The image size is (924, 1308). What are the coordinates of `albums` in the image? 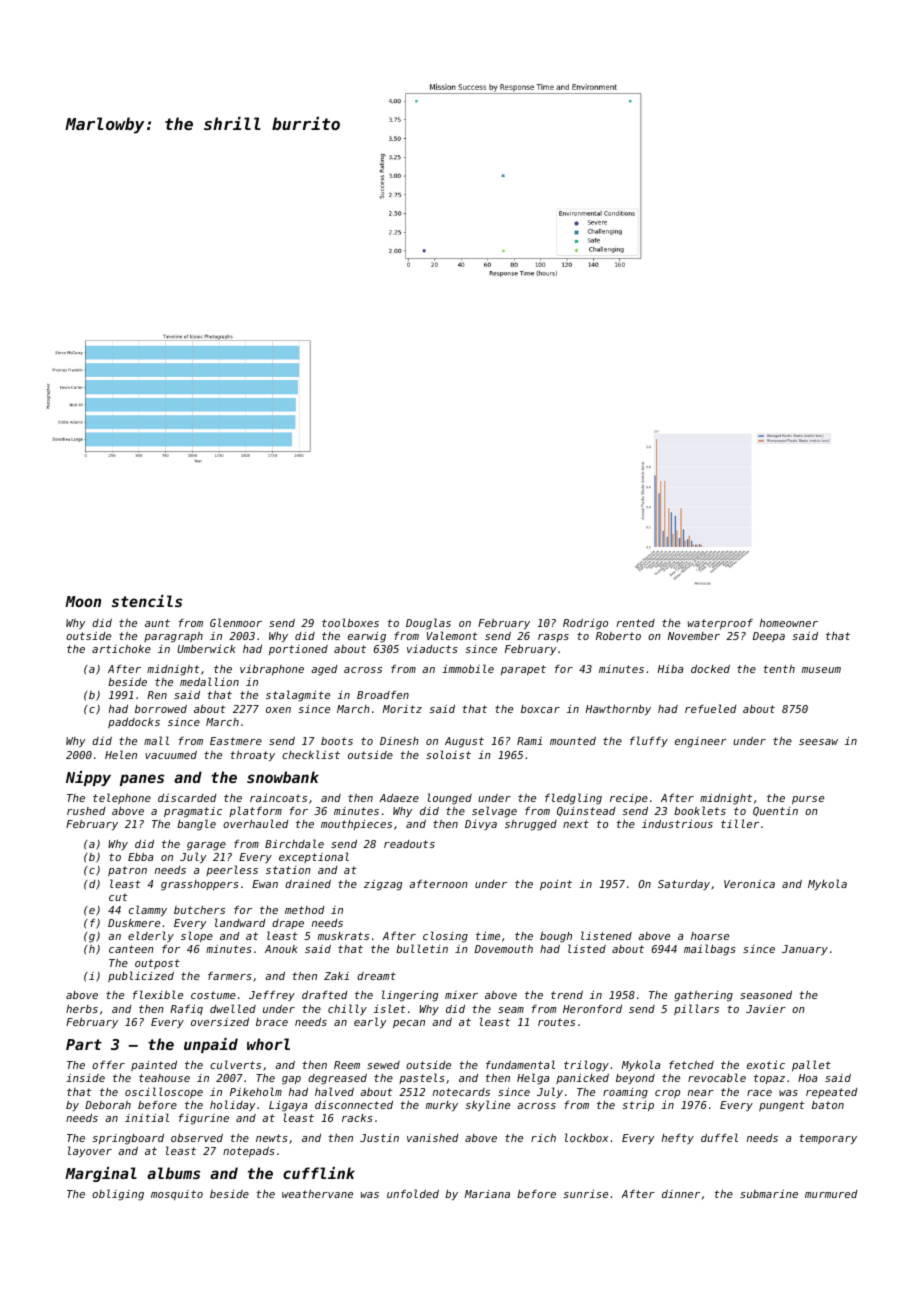 It's located at (173, 1173).
